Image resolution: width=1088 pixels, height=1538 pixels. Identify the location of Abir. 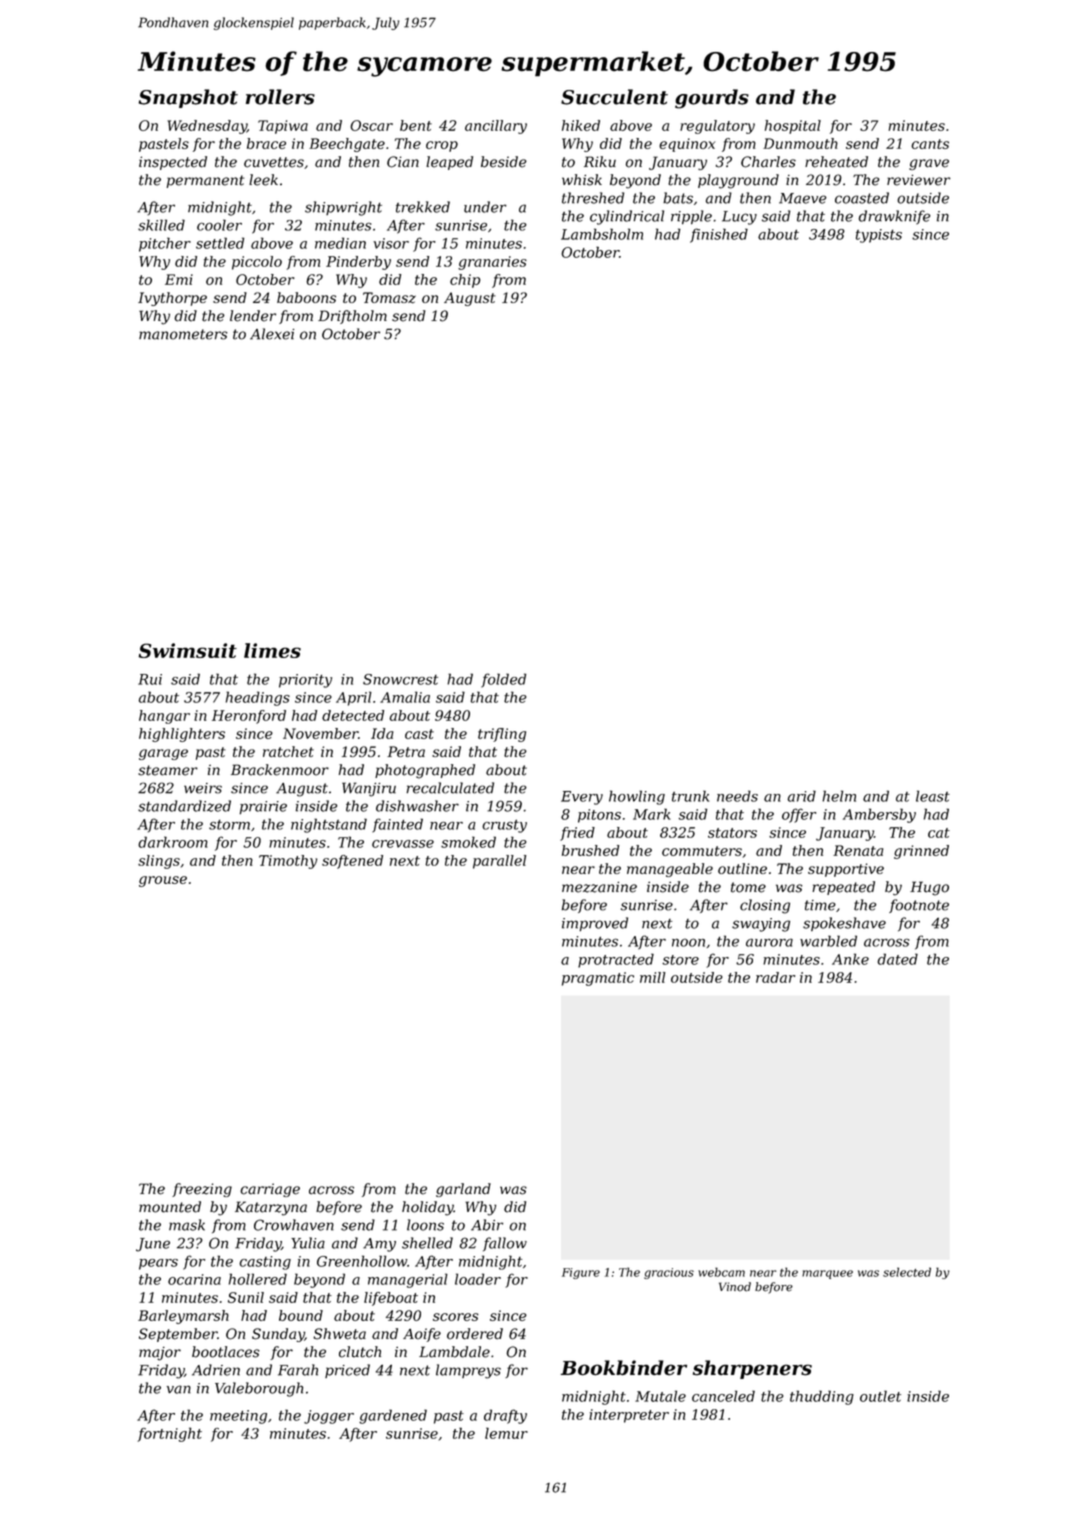
(487, 1225).
